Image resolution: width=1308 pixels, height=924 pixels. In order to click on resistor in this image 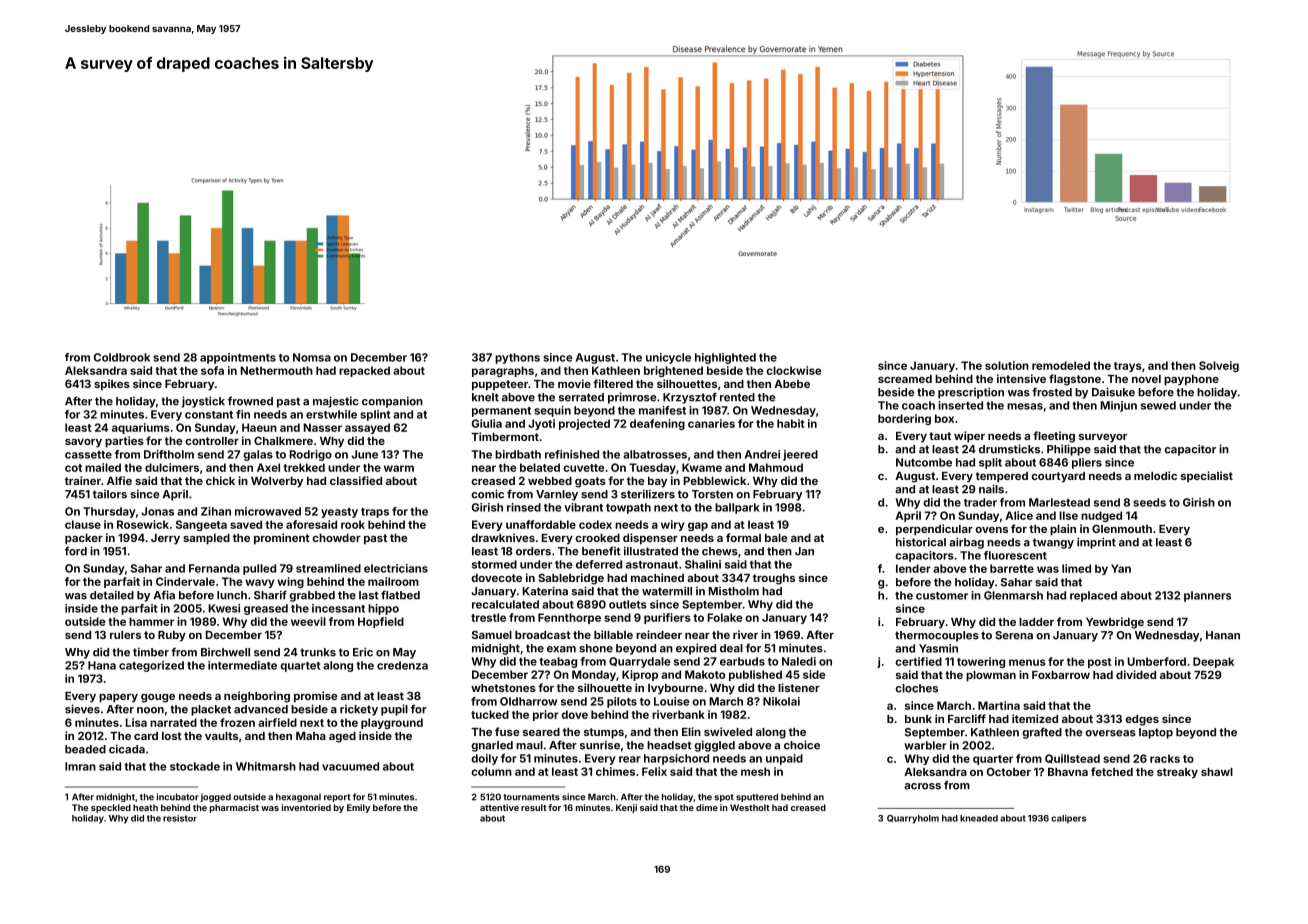, I will do `click(180, 818)`.
